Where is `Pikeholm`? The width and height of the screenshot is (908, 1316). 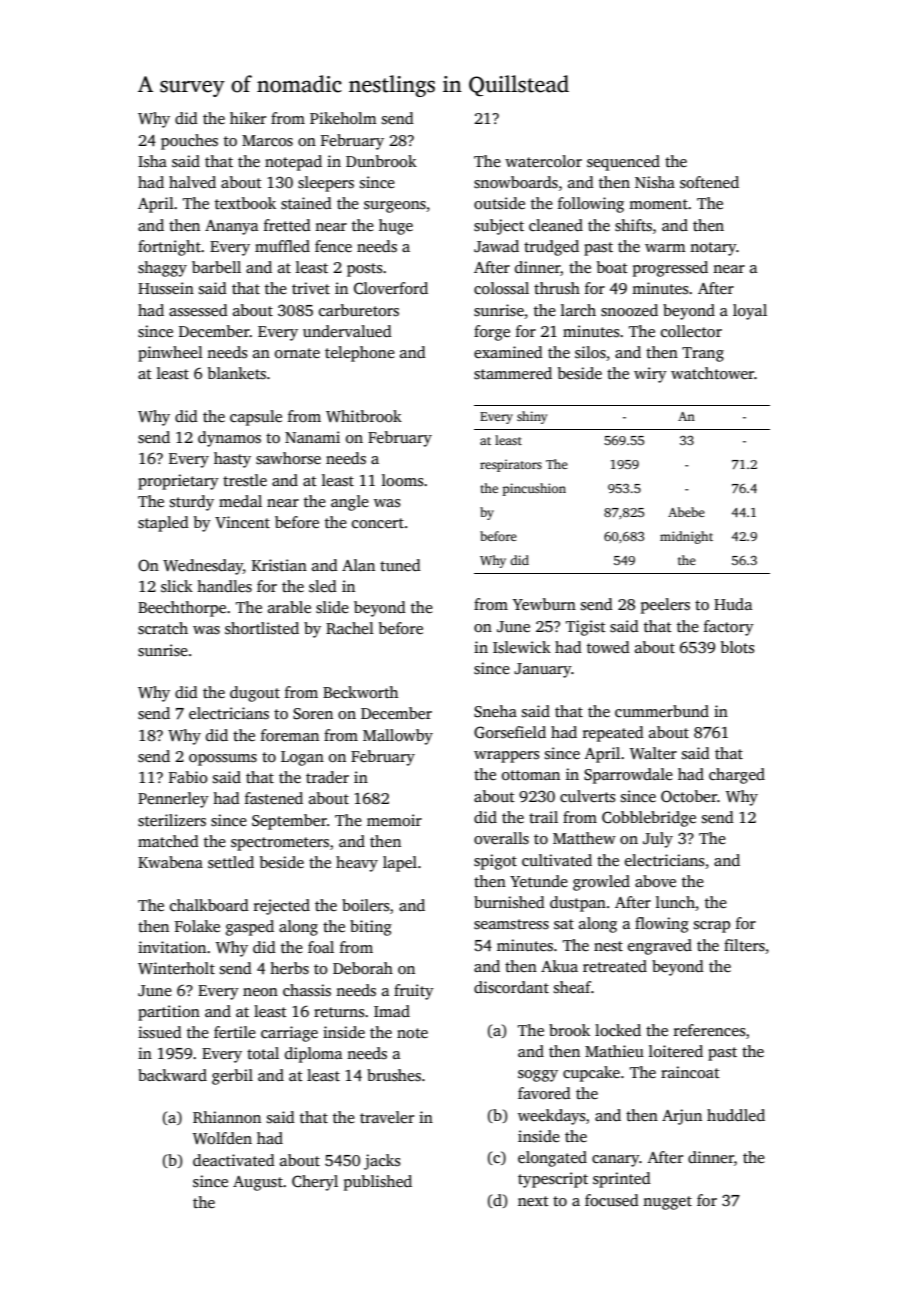 Pikeholm is located at coordinates (343, 118).
